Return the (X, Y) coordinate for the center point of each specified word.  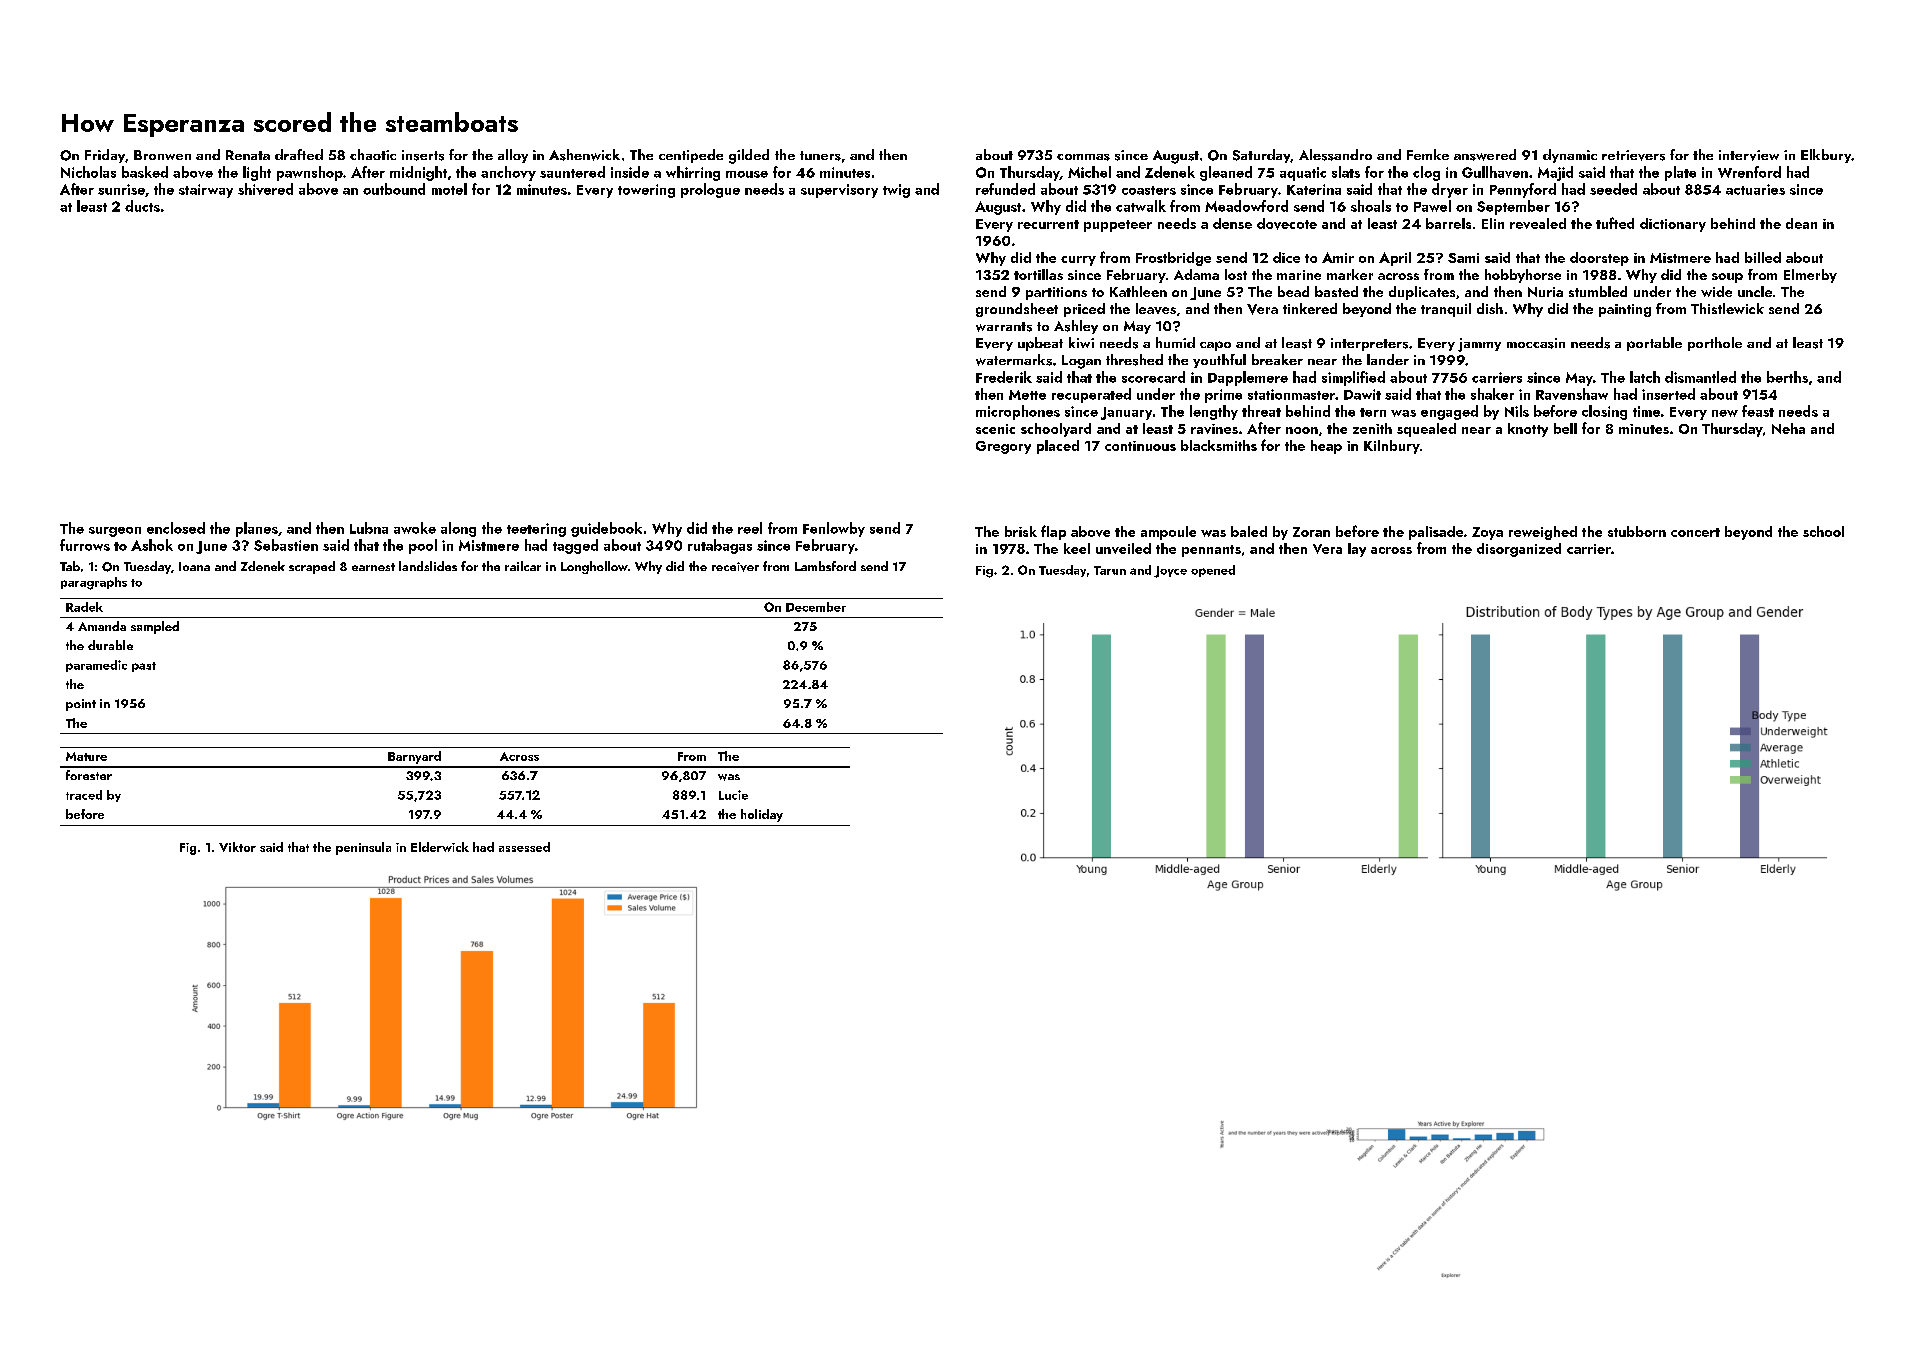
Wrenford (1749, 172)
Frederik (1004, 377)
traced (84, 795)
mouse (747, 174)
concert (1695, 532)
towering (646, 191)
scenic (995, 429)
